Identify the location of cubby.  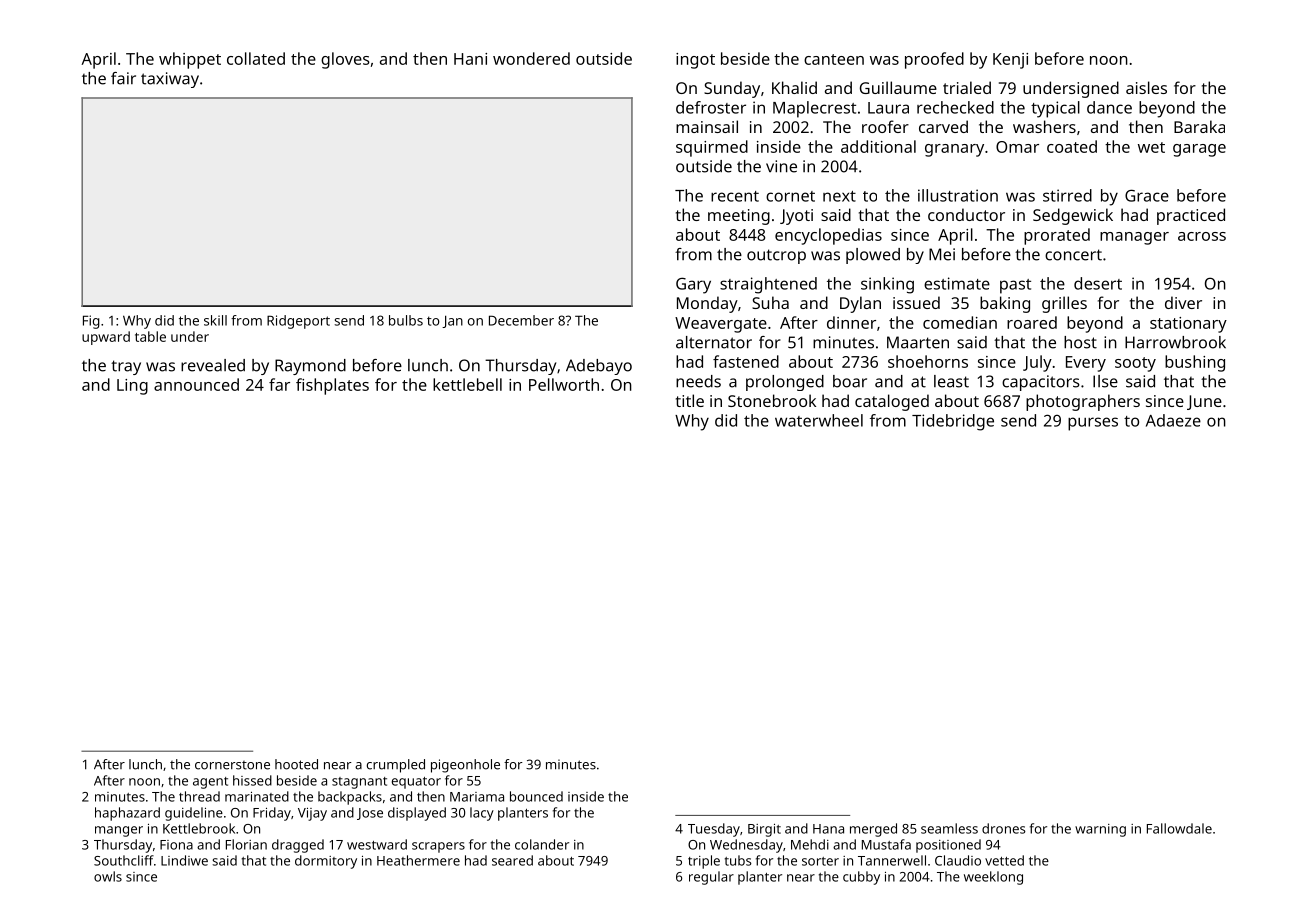
(861, 878).
